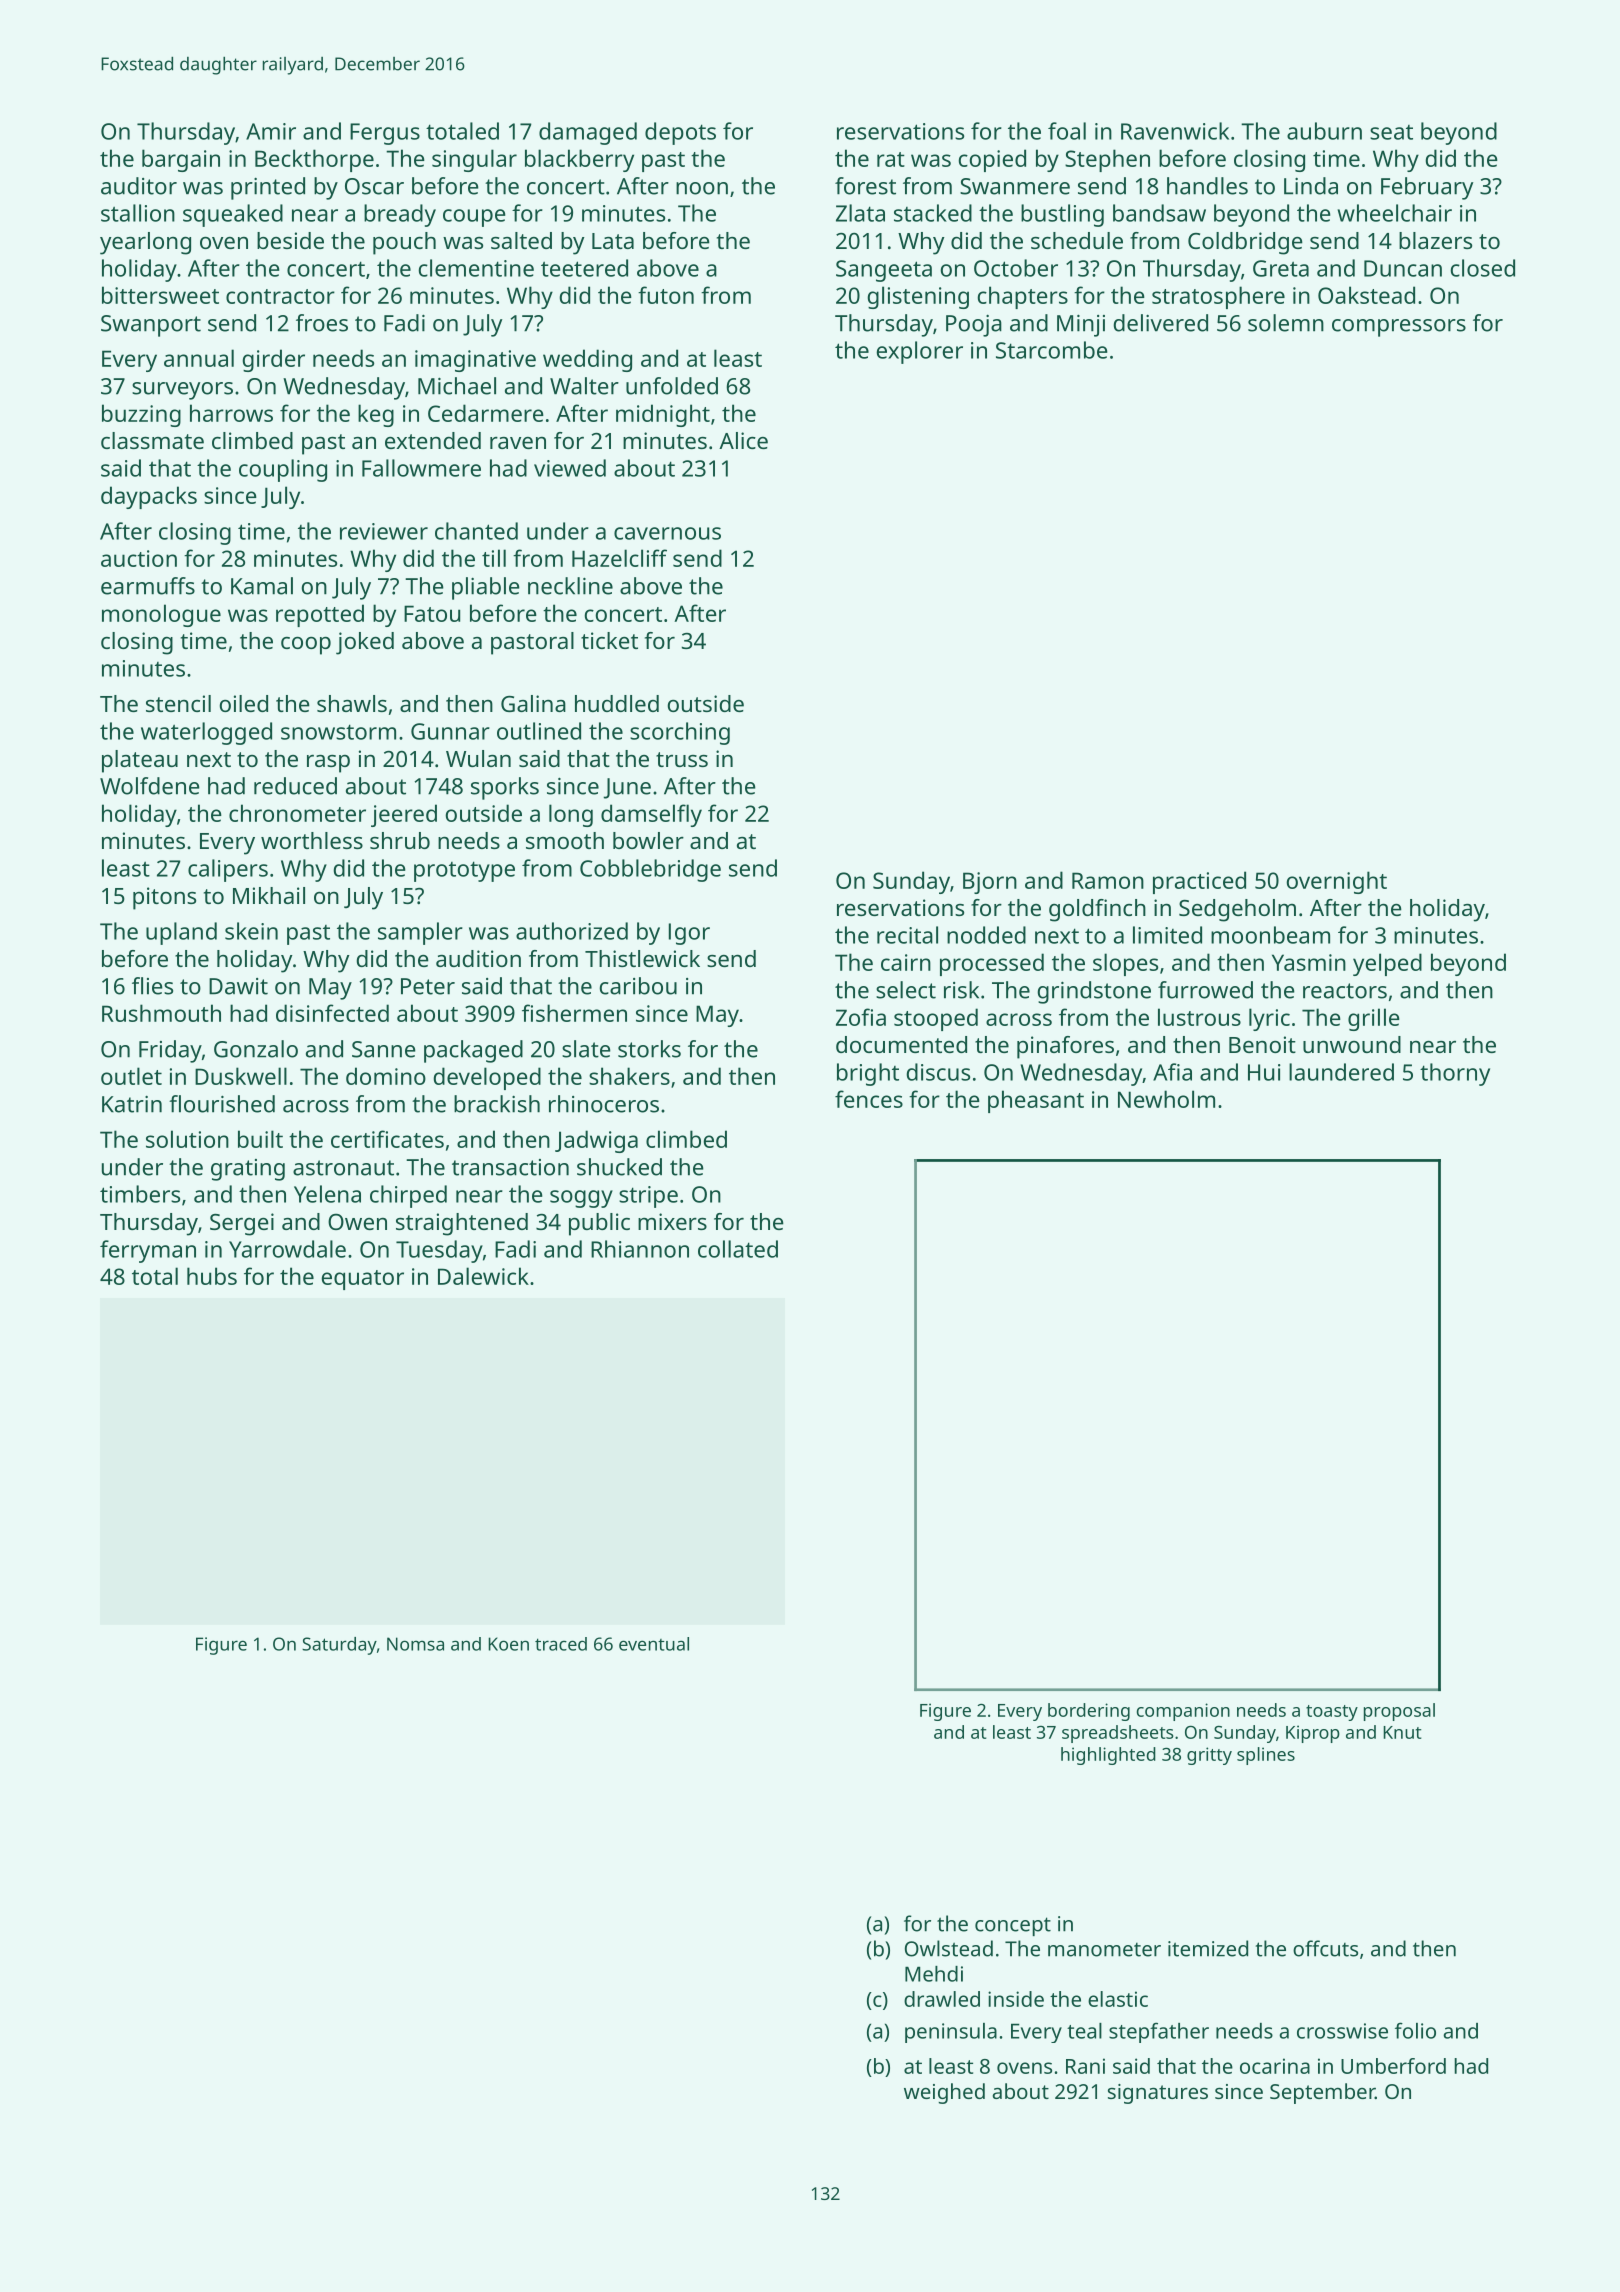  Describe the element at coordinates (339, 1646) in the screenshot. I see `Saturday` at that location.
